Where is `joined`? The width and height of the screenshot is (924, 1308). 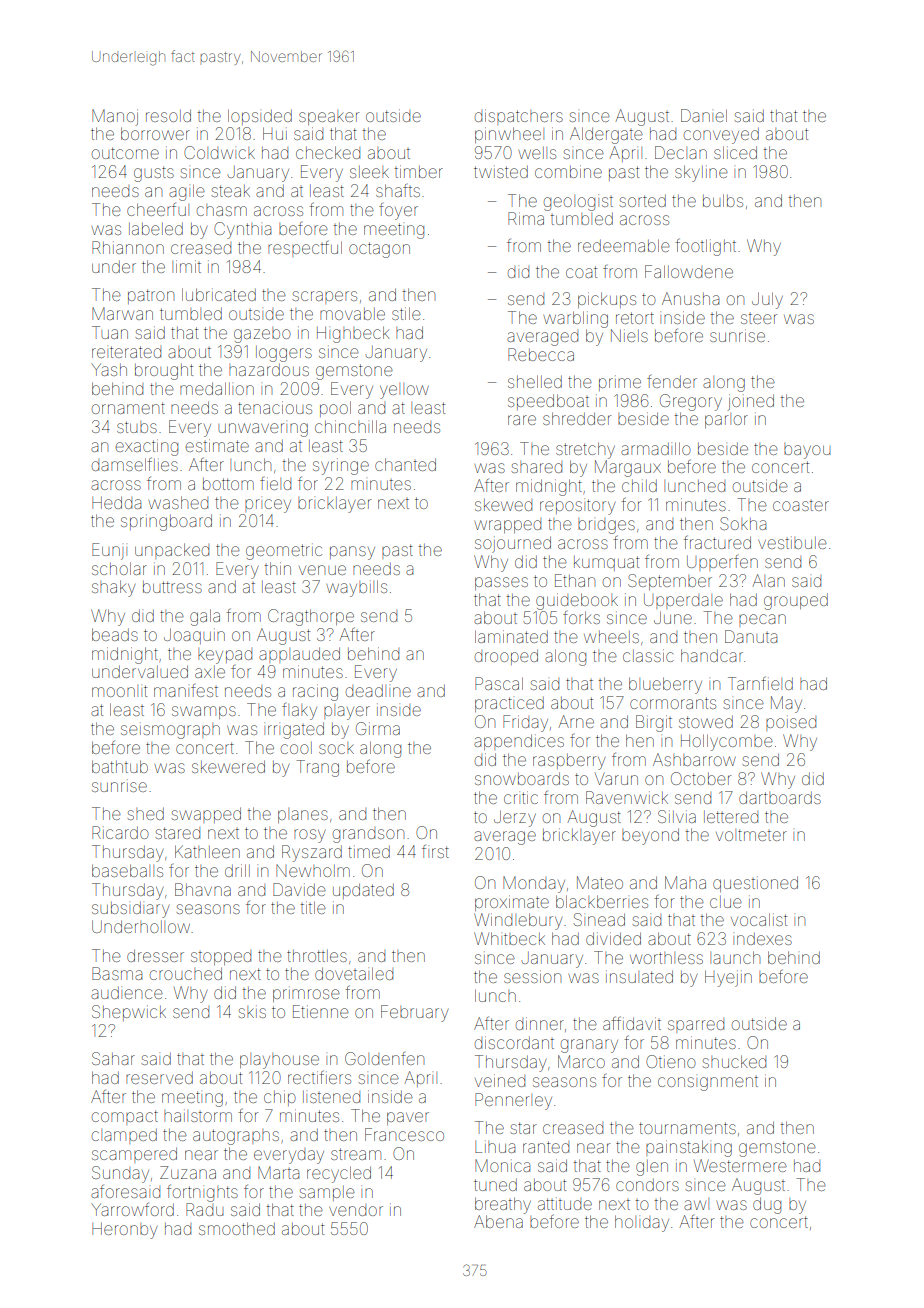
joined is located at coordinates (751, 402).
